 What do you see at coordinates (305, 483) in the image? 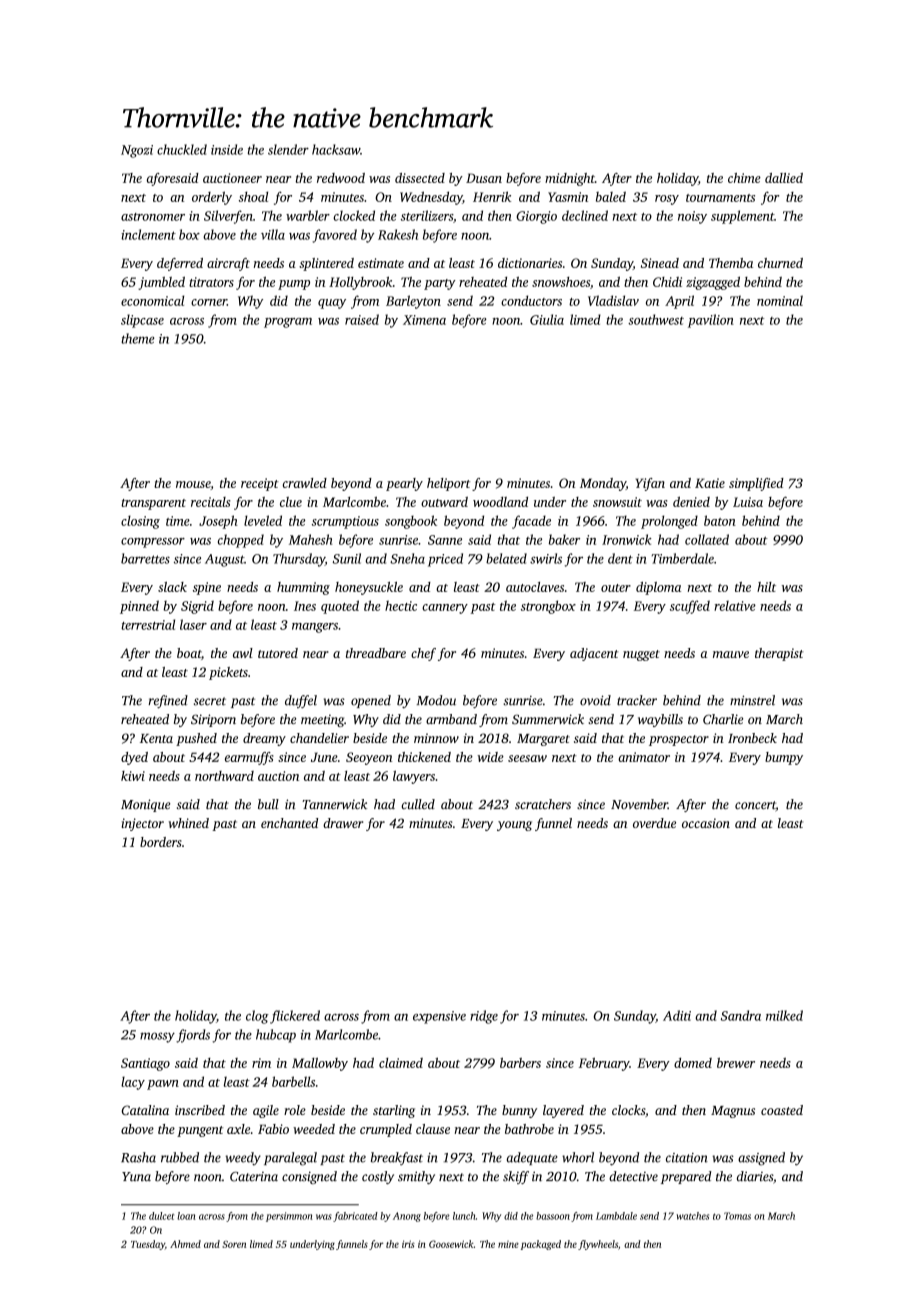
I see `crawled` at bounding box center [305, 483].
